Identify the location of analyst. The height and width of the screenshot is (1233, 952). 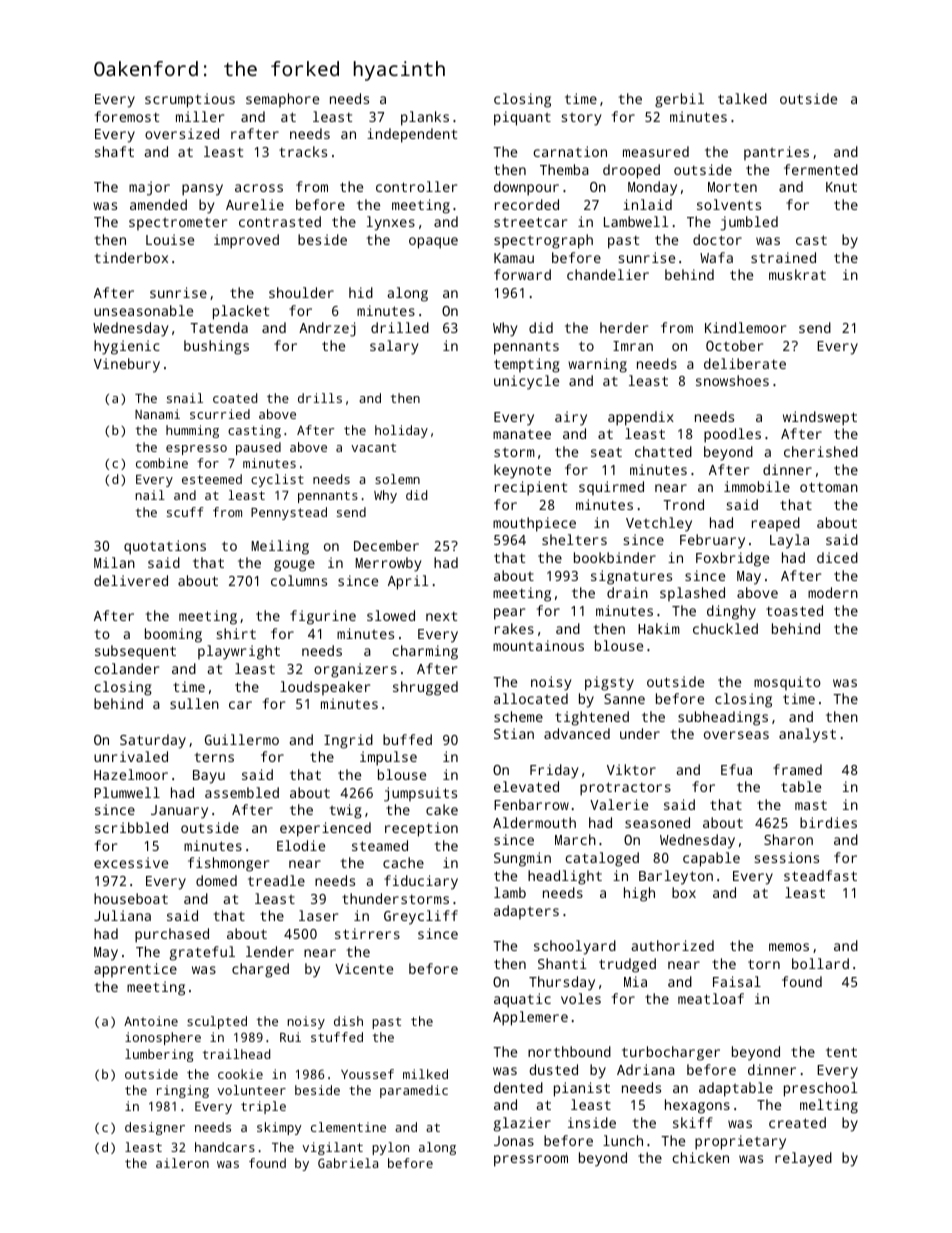
(807, 735).
